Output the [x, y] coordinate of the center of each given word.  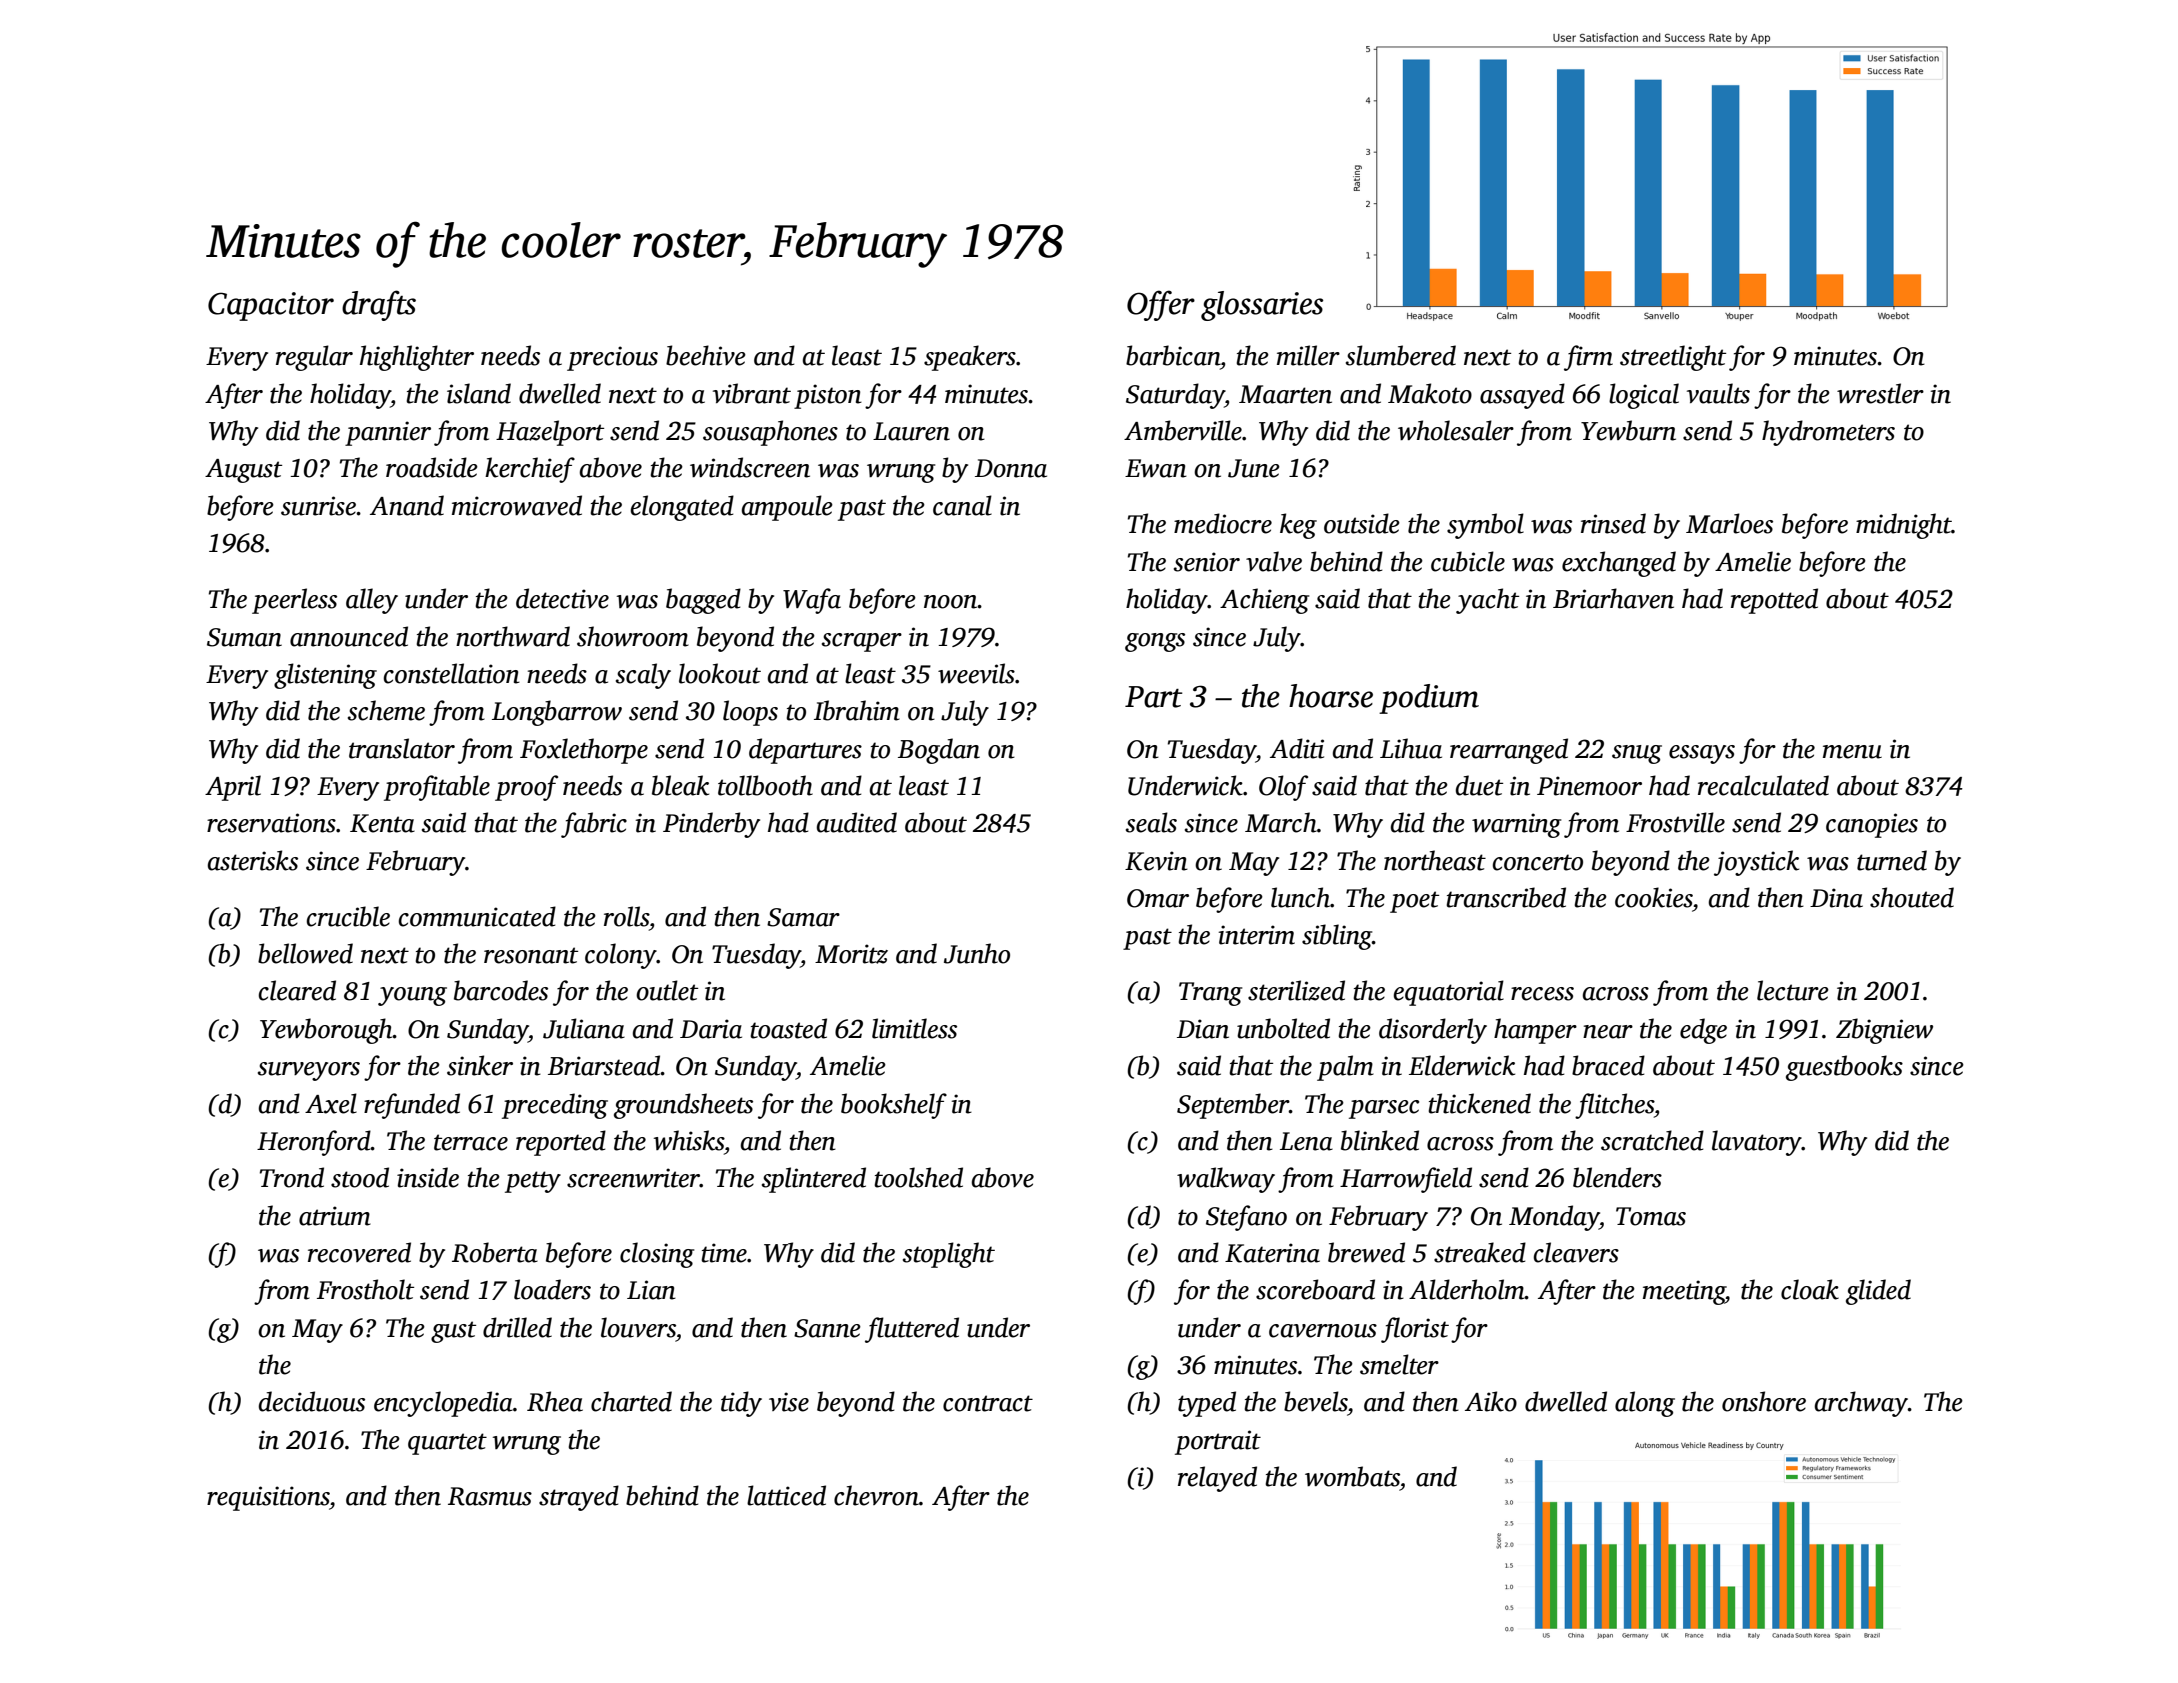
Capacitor [271, 306]
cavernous [1323, 1331]
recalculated [1763, 785]
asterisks [253, 860]
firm [1588, 358]
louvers [638, 1327]
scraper [862, 642]
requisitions [268, 1498]
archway [1861, 1404]
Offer [1161, 305]
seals [1151, 822]
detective [562, 598]
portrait [1218, 1442]
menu [1852, 752]
